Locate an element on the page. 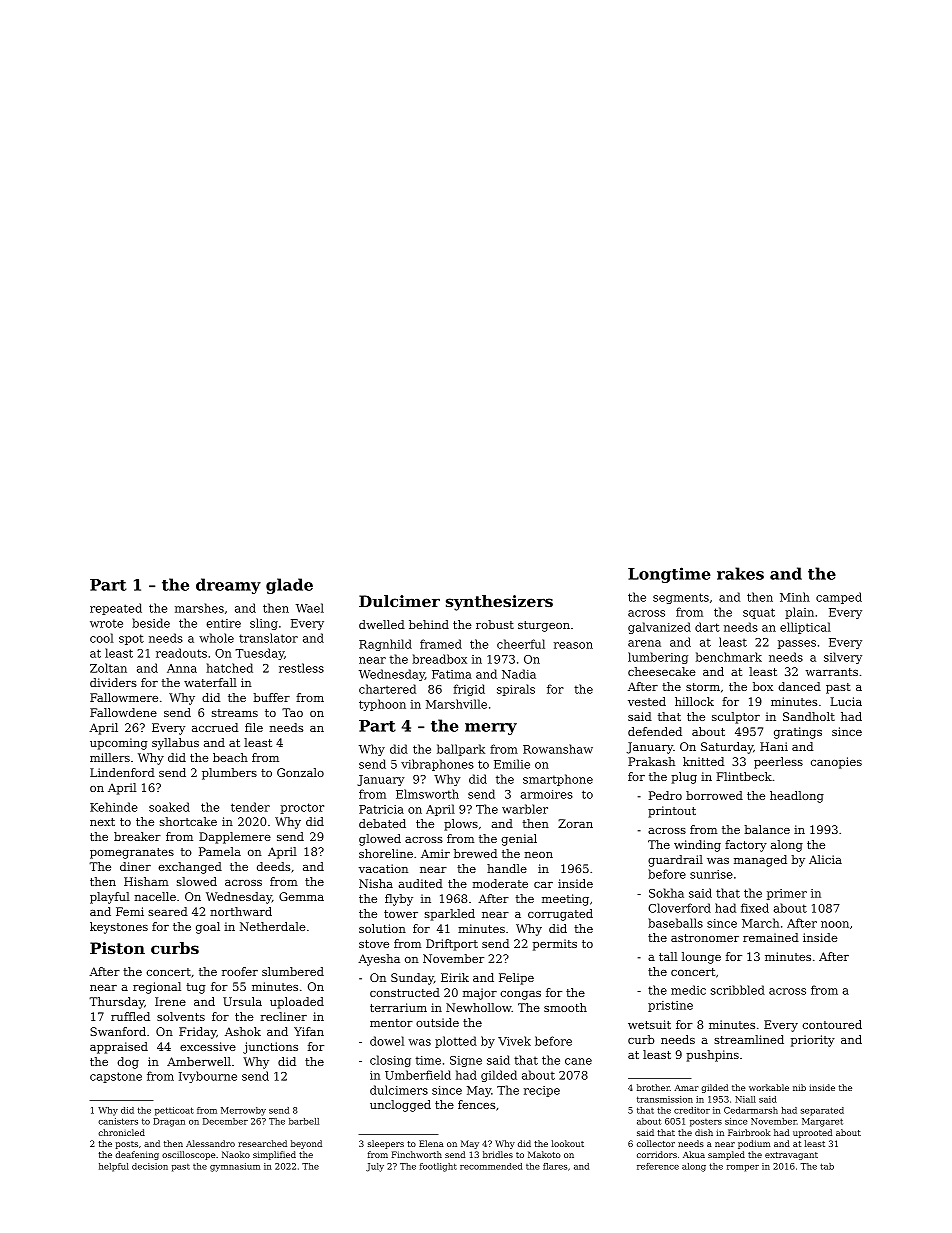 This image has width=952, height=1233. dreamy is located at coordinates (228, 586).
